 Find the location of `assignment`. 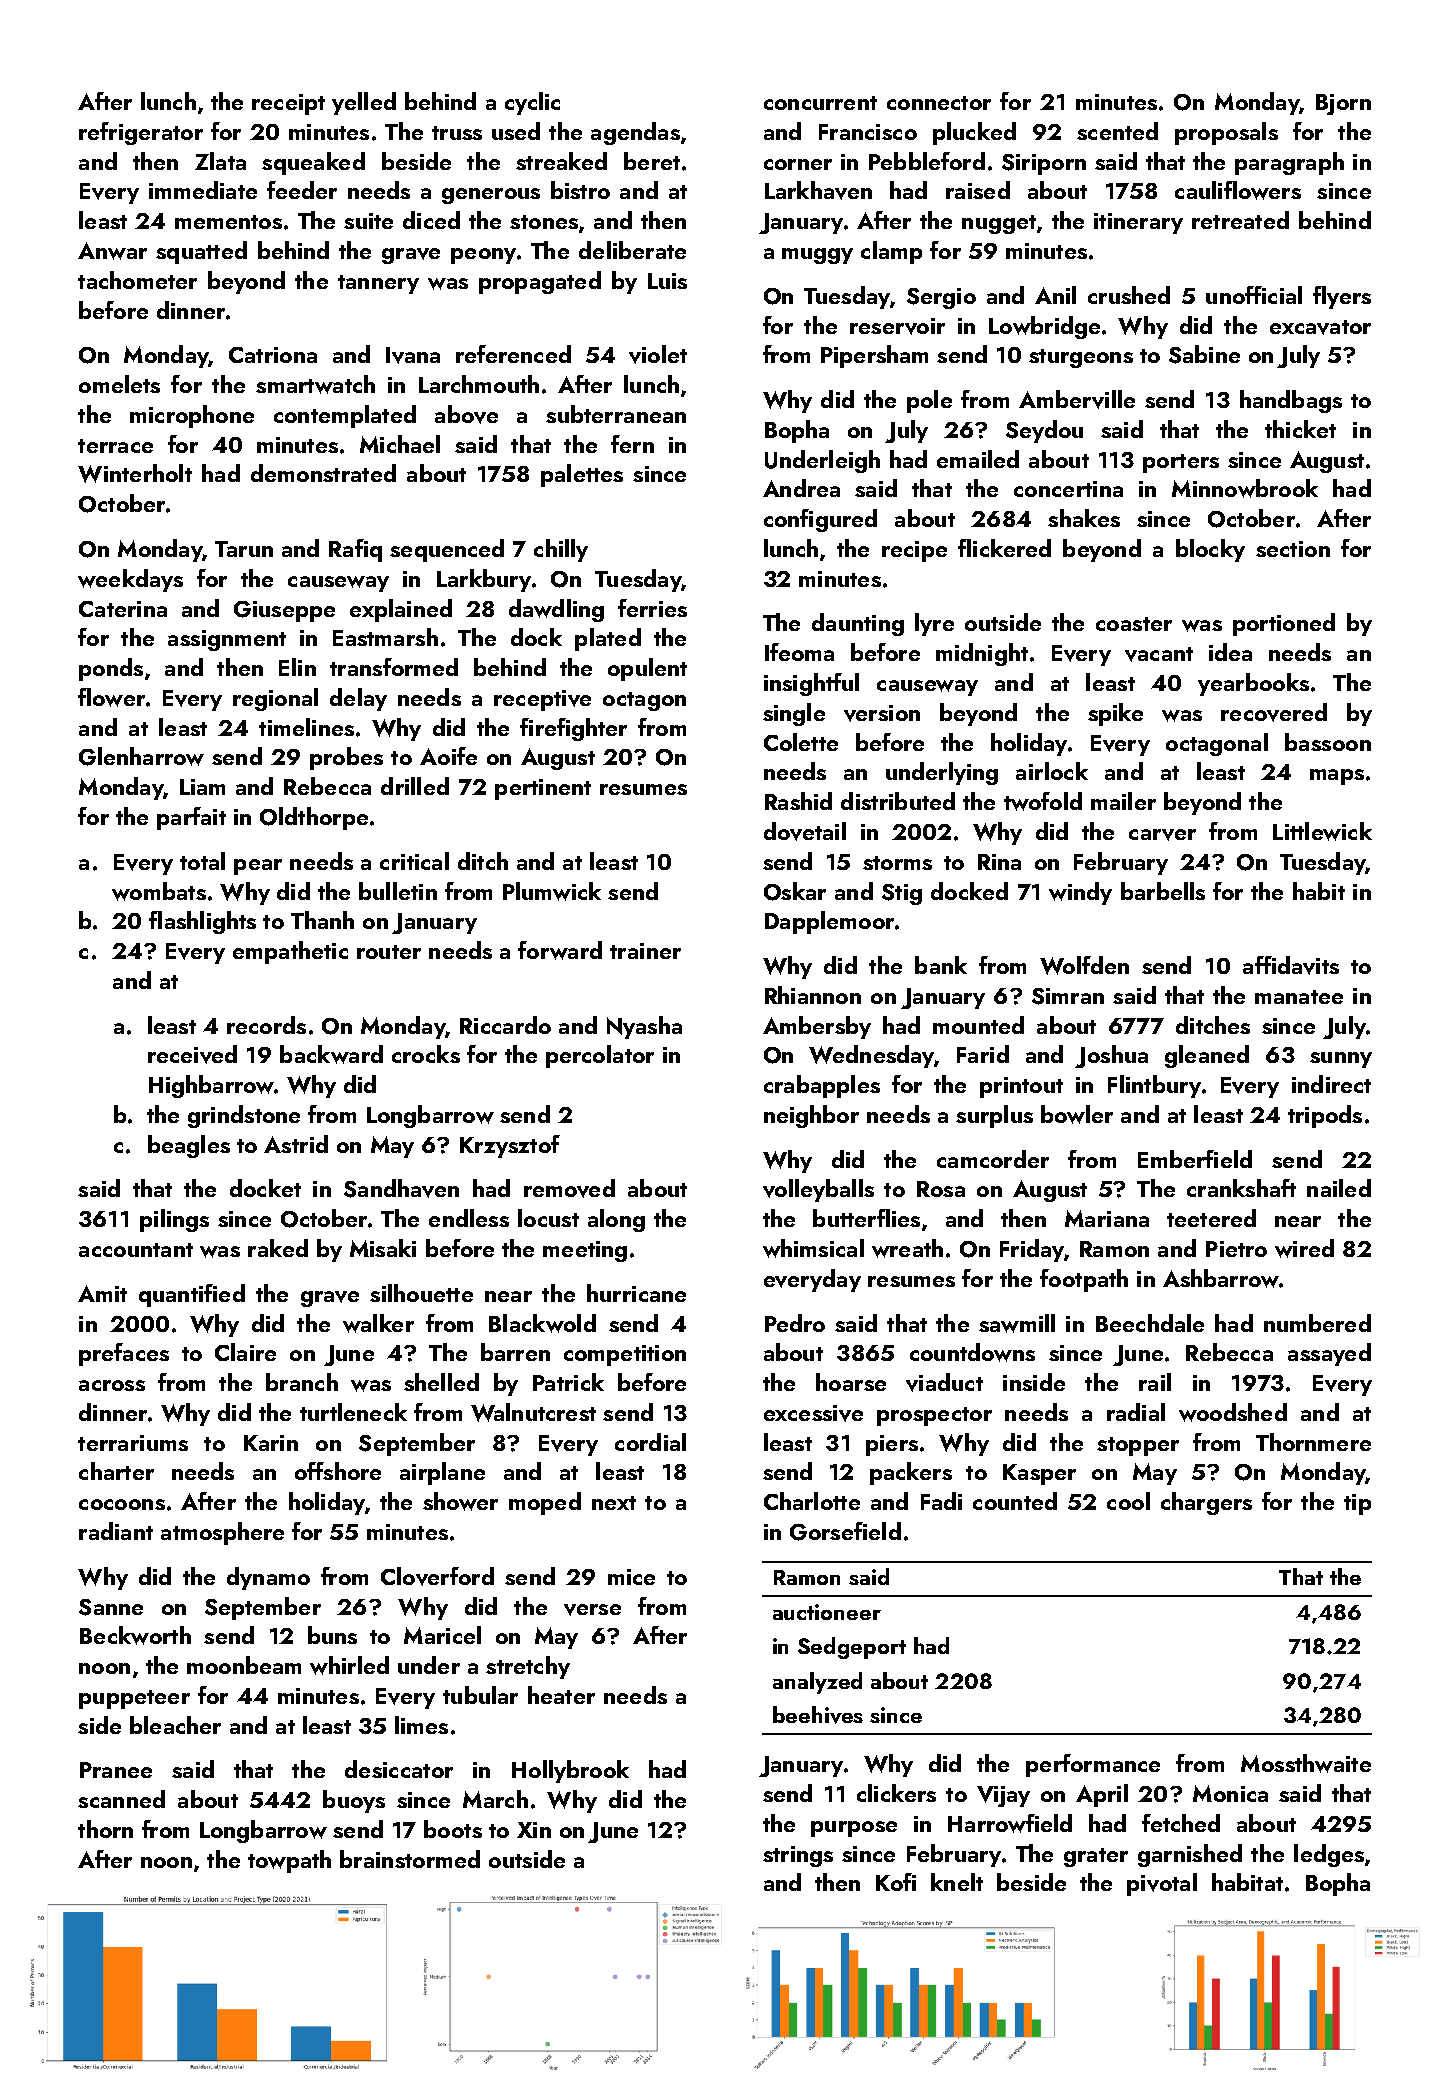

assignment is located at coordinates (227, 640).
